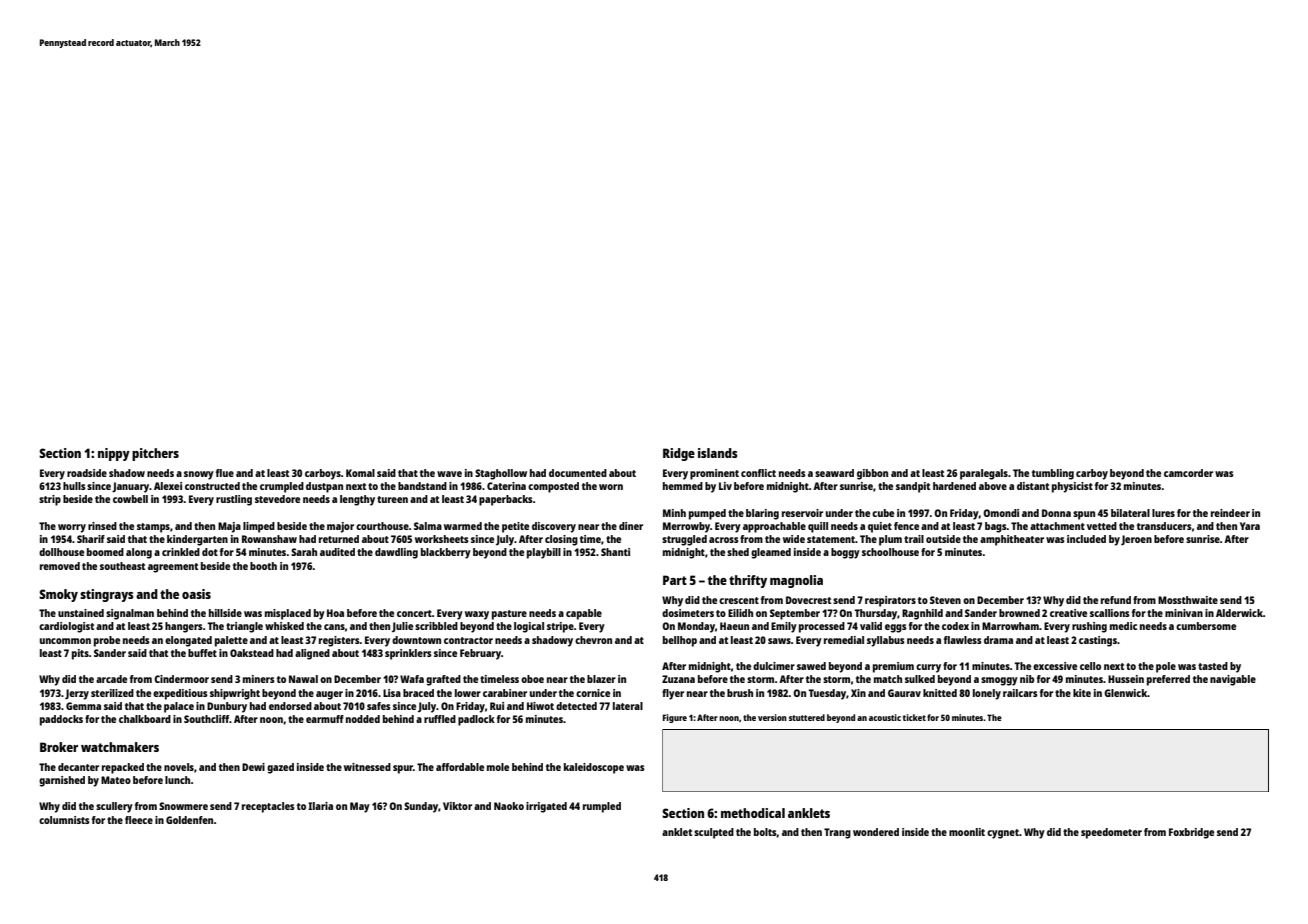 The width and height of the screenshot is (1308, 924). Describe the element at coordinates (544, 553) in the screenshot. I see `playbill` at that location.
